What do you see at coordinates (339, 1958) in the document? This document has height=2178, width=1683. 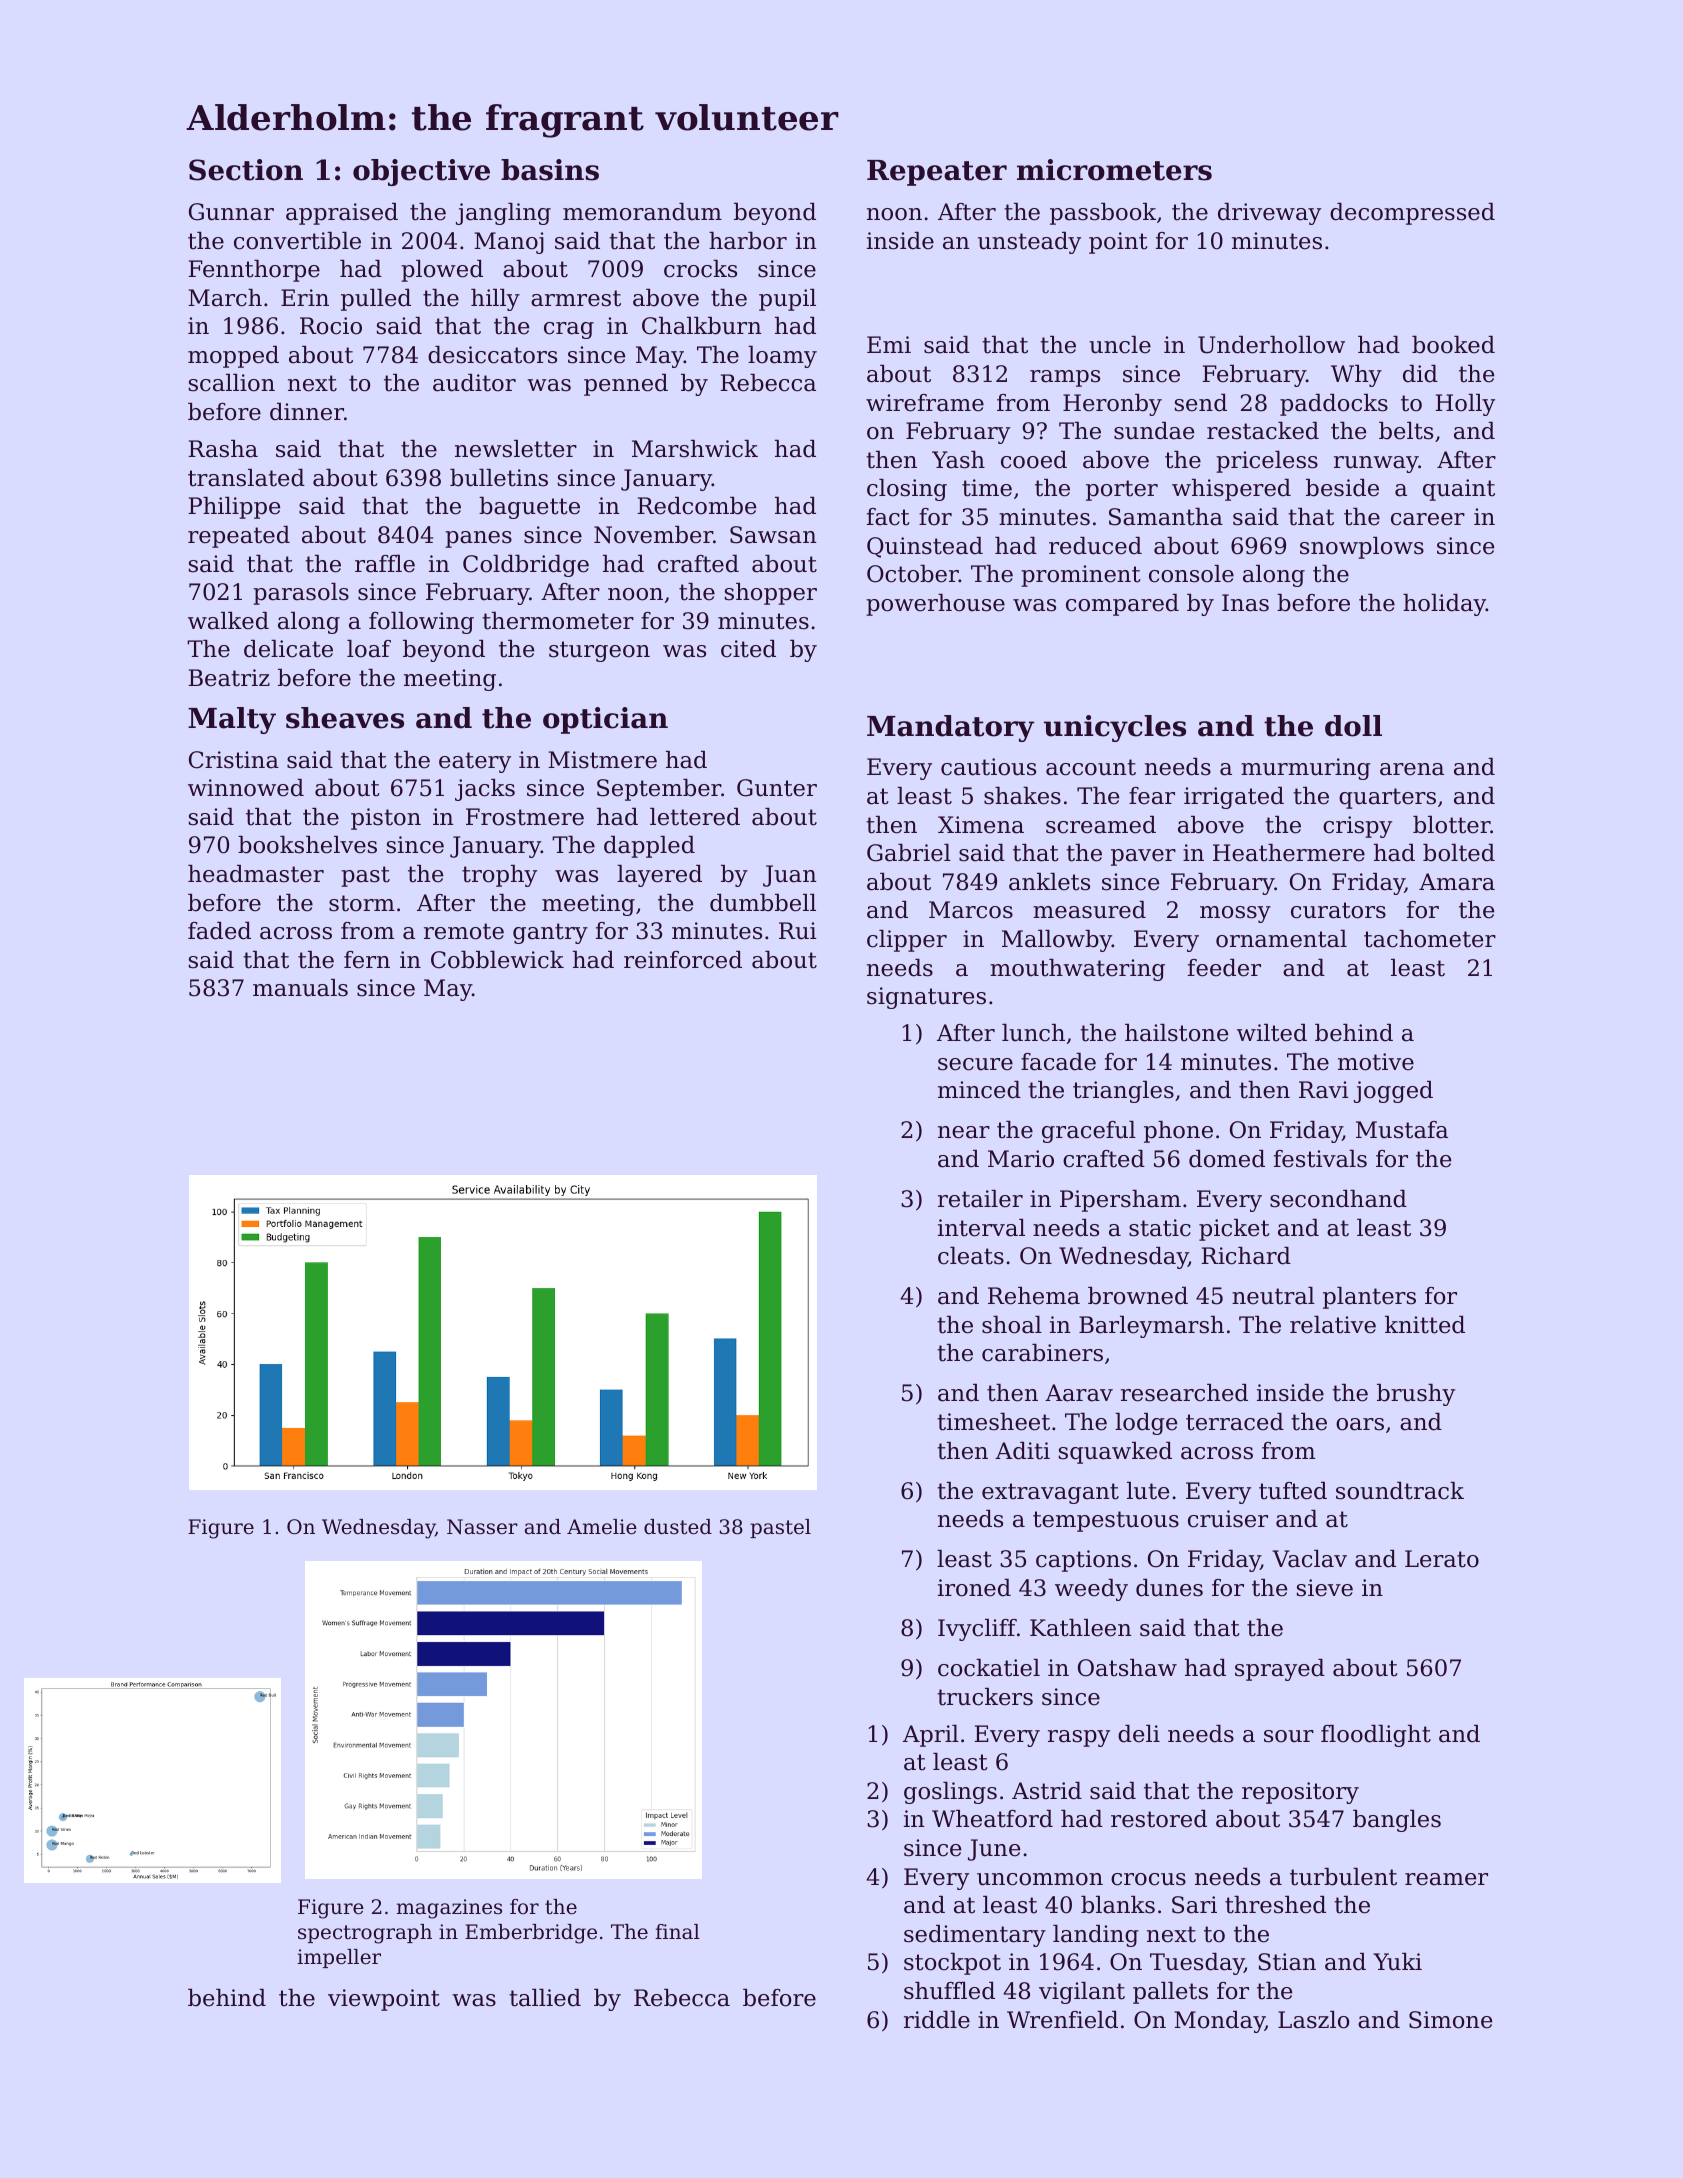 I see `impeller` at bounding box center [339, 1958].
